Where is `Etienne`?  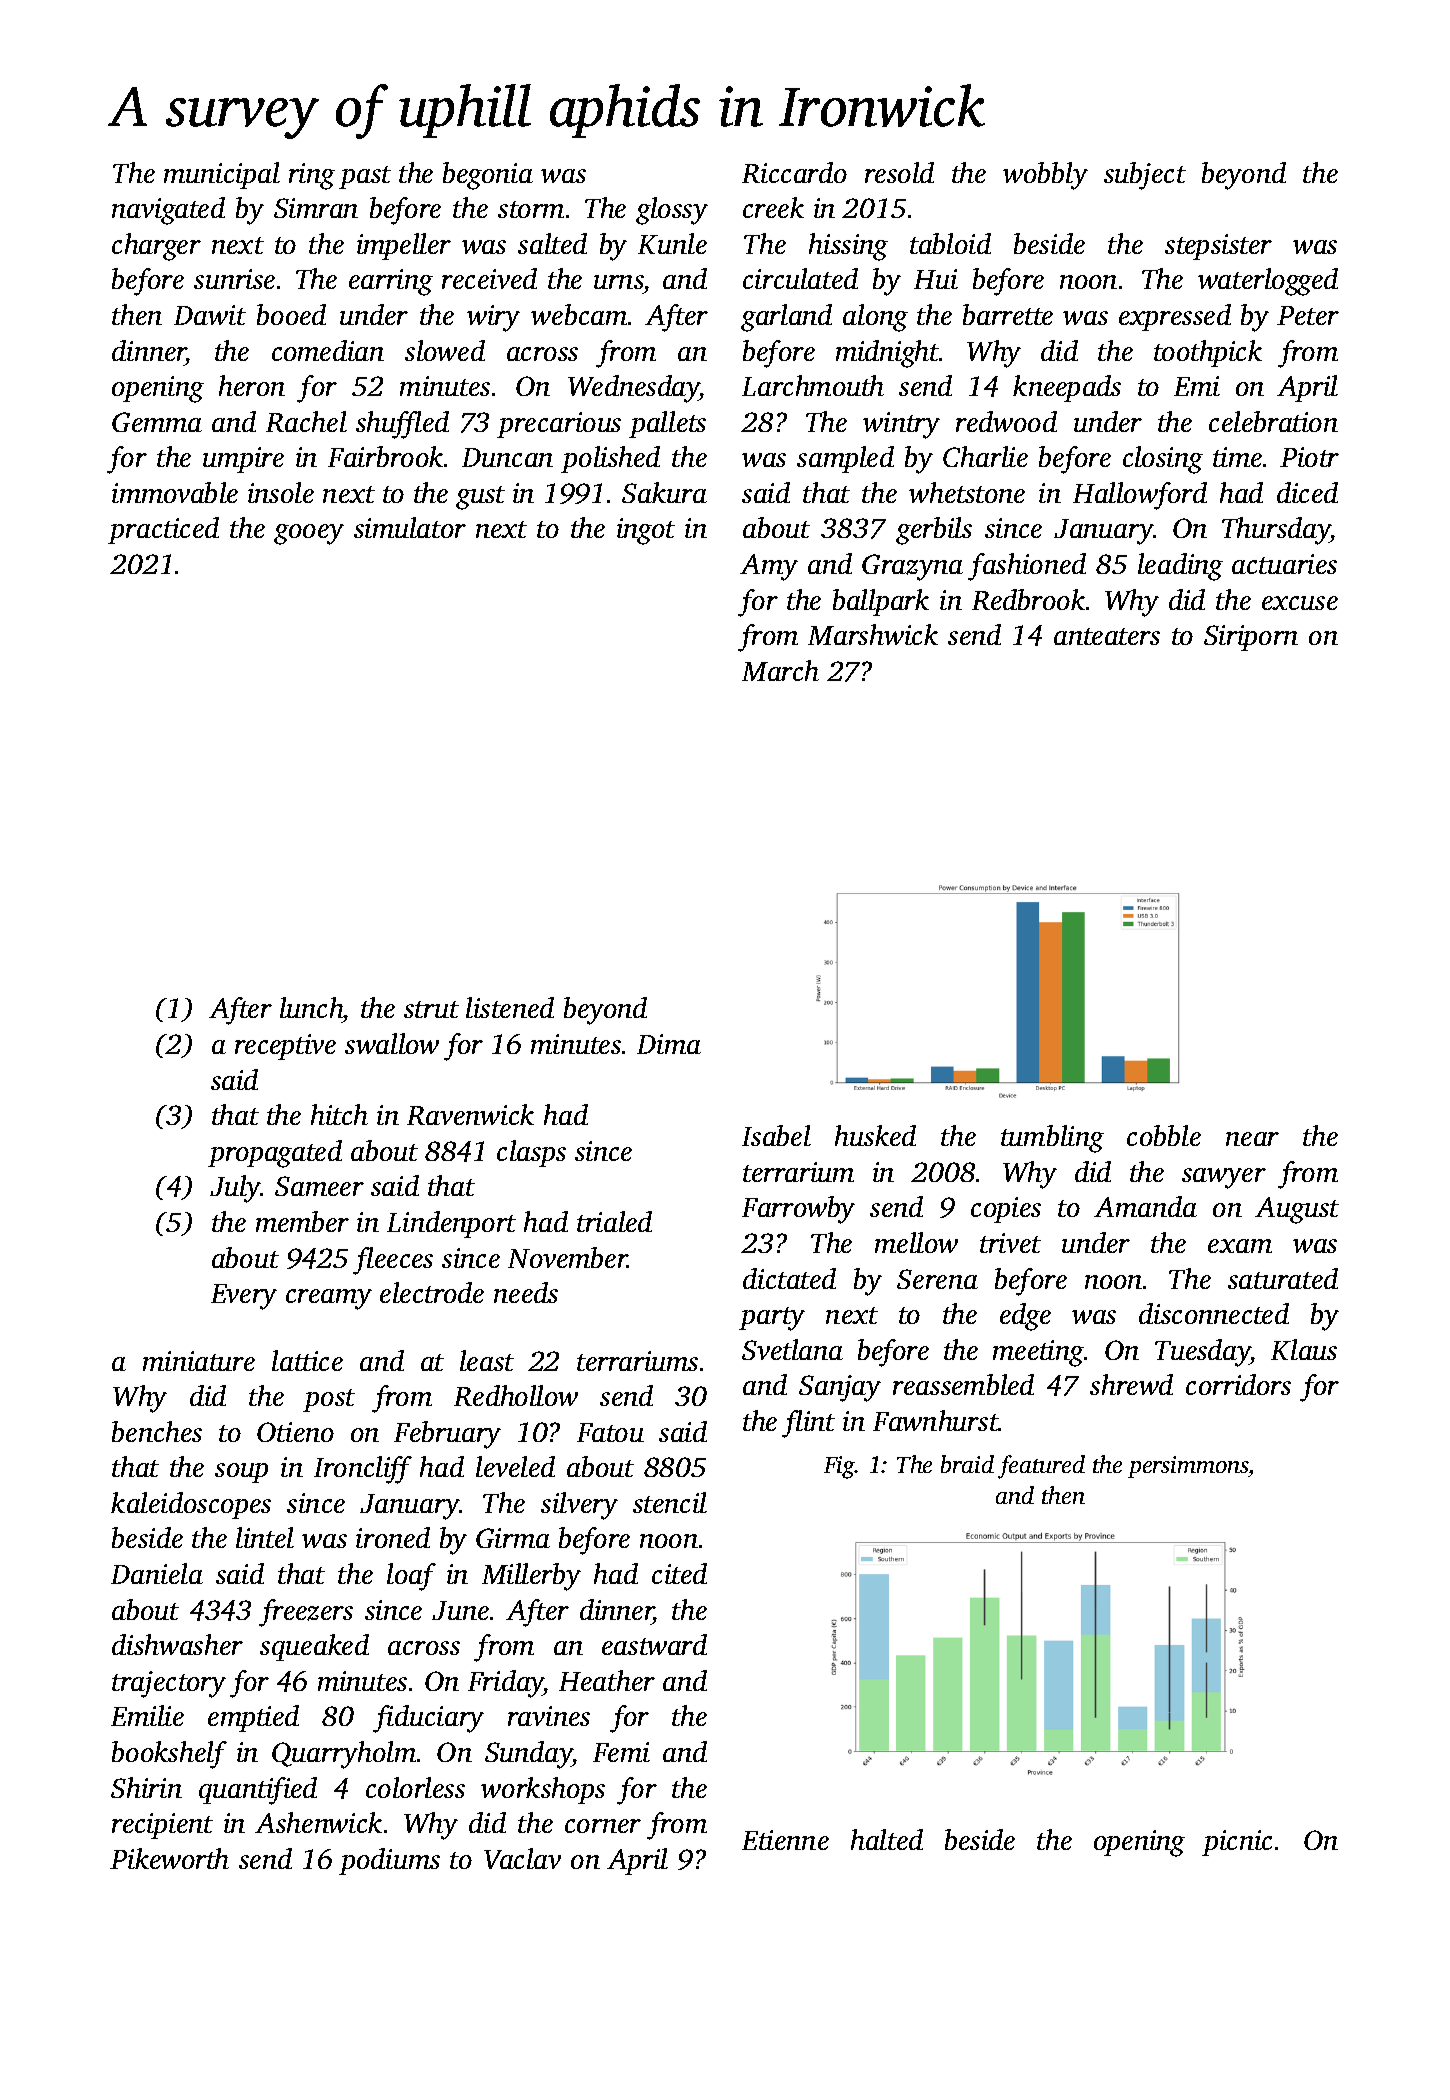 Etienne is located at coordinates (785, 1840).
